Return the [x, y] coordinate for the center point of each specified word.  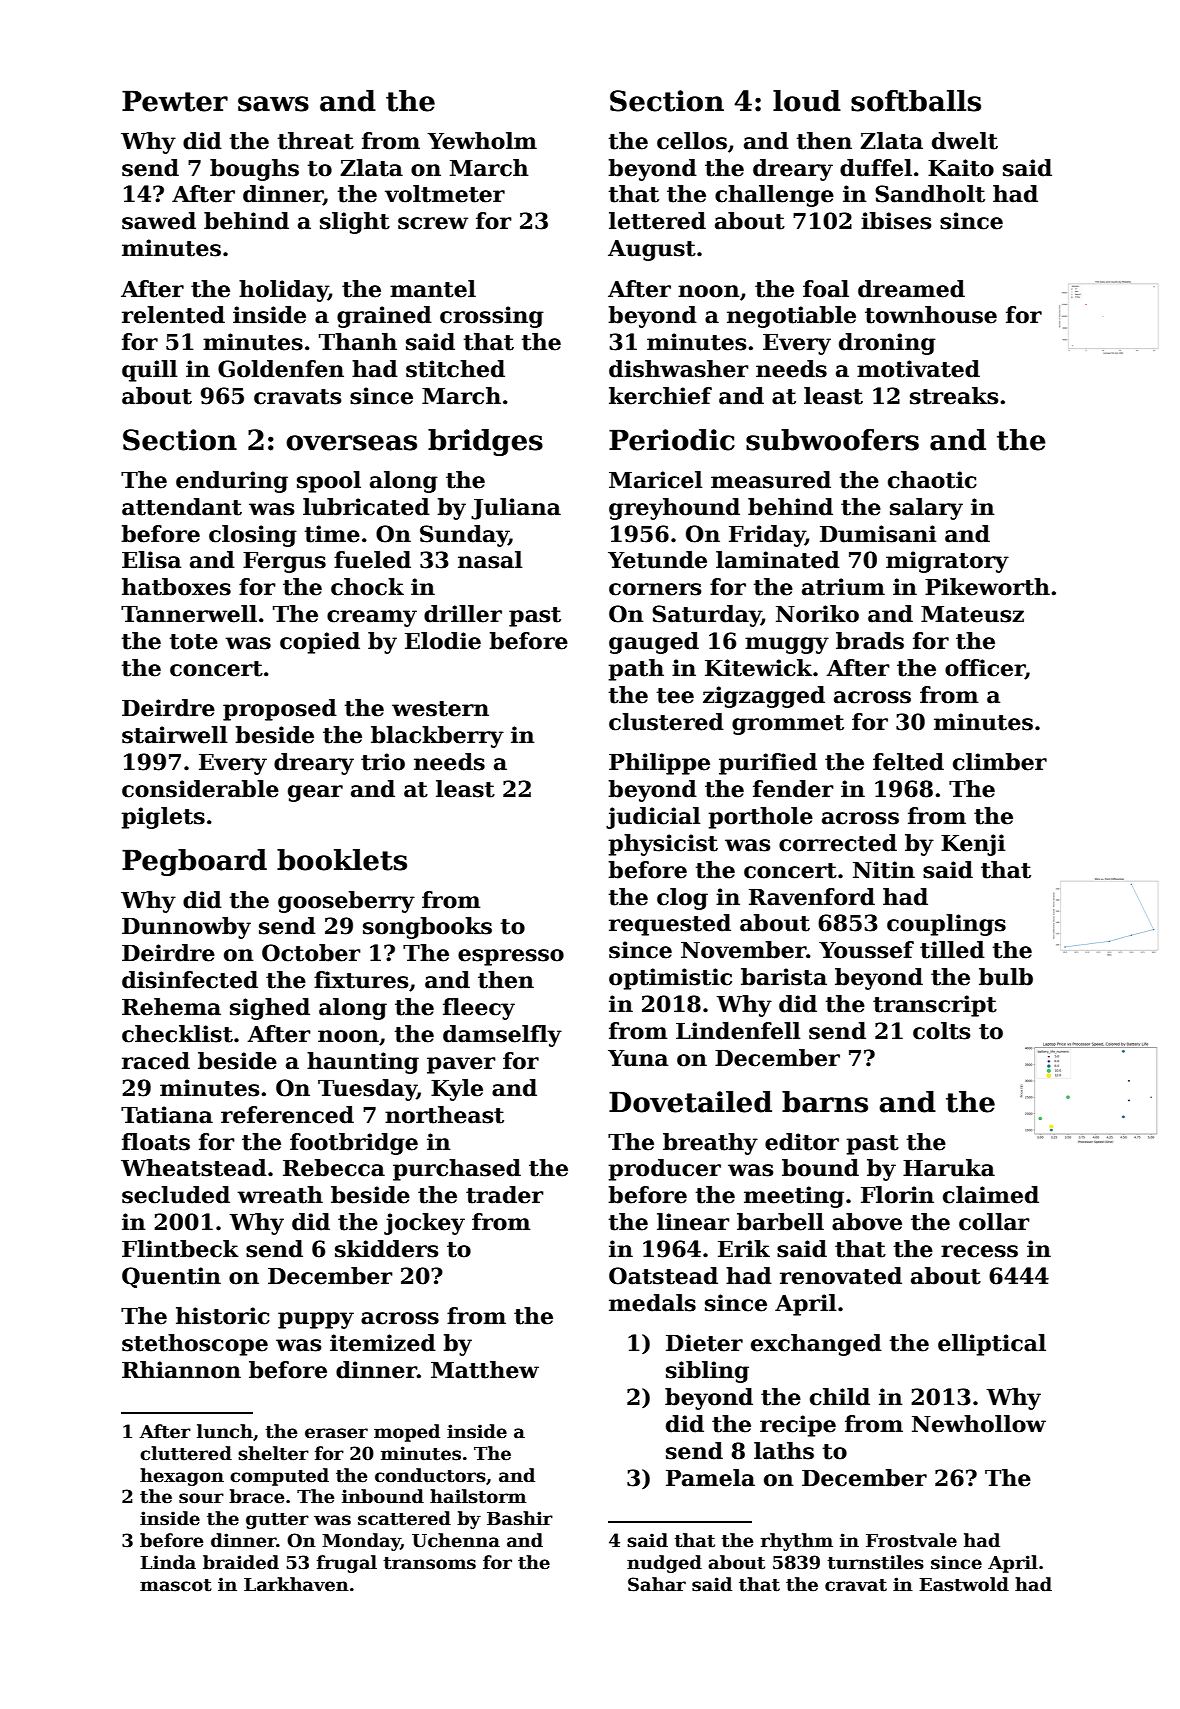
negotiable [791, 317]
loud [807, 101]
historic [223, 1316]
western [440, 709]
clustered [666, 722]
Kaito [961, 168]
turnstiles [875, 1562]
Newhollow [979, 1424]
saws [273, 104]
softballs [916, 101]
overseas [351, 443]
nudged [664, 1564]
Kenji [973, 845]
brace [256, 1496]
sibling [707, 1372]
